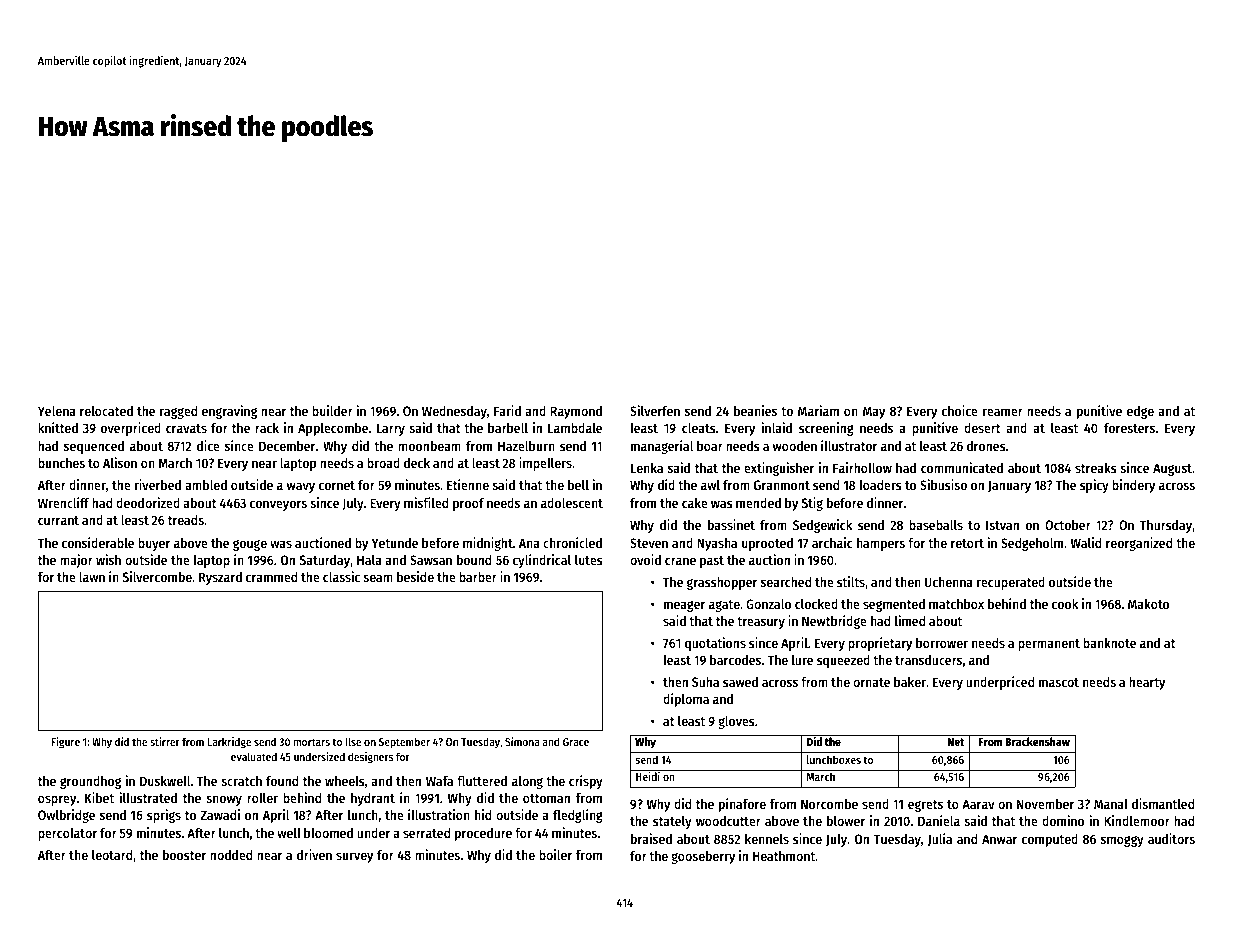 The width and height of the screenshot is (1233, 952). Describe the element at coordinates (231, 855) in the screenshot. I see `nodded` at that location.
